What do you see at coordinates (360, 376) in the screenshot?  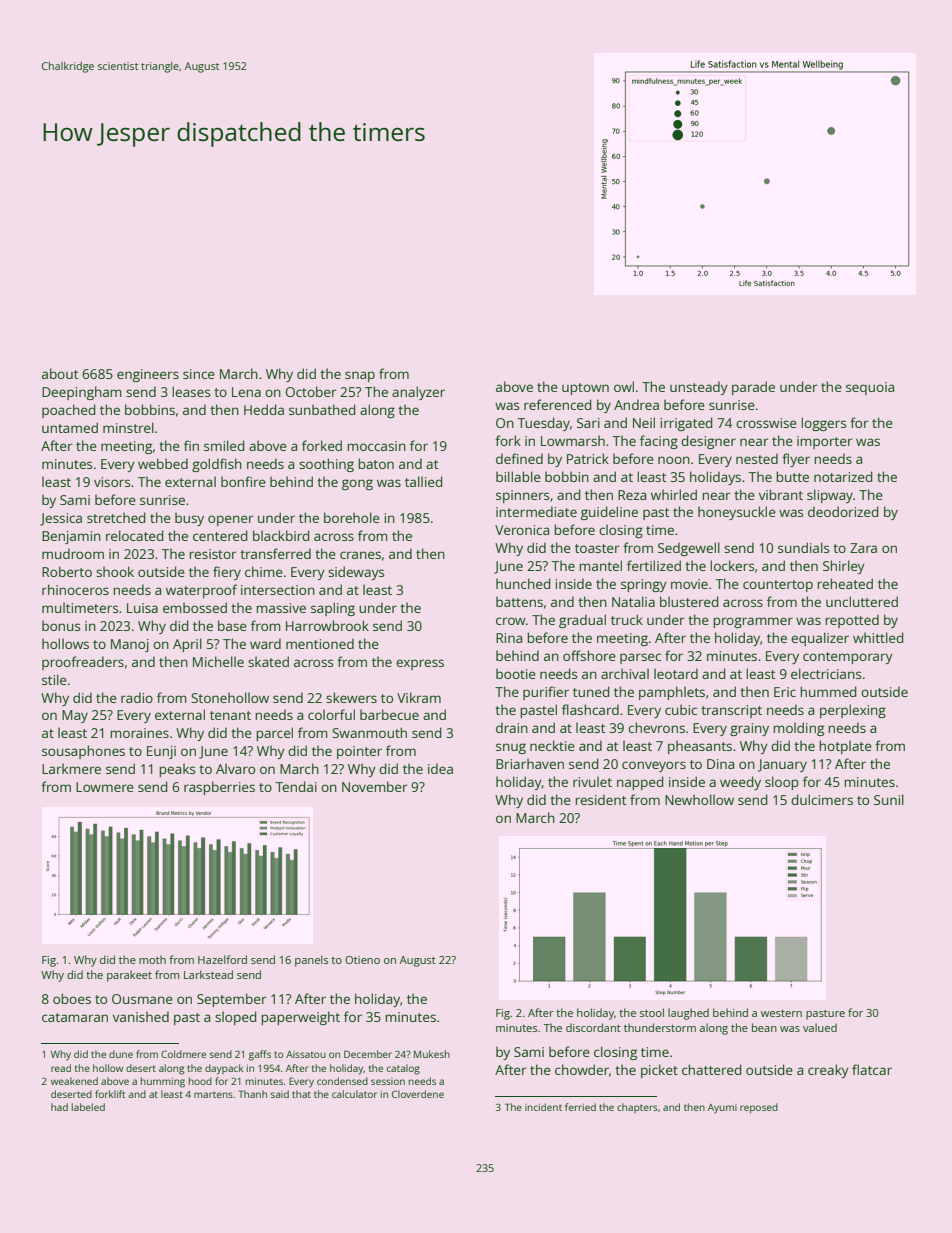 I see `snap` at bounding box center [360, 376].
